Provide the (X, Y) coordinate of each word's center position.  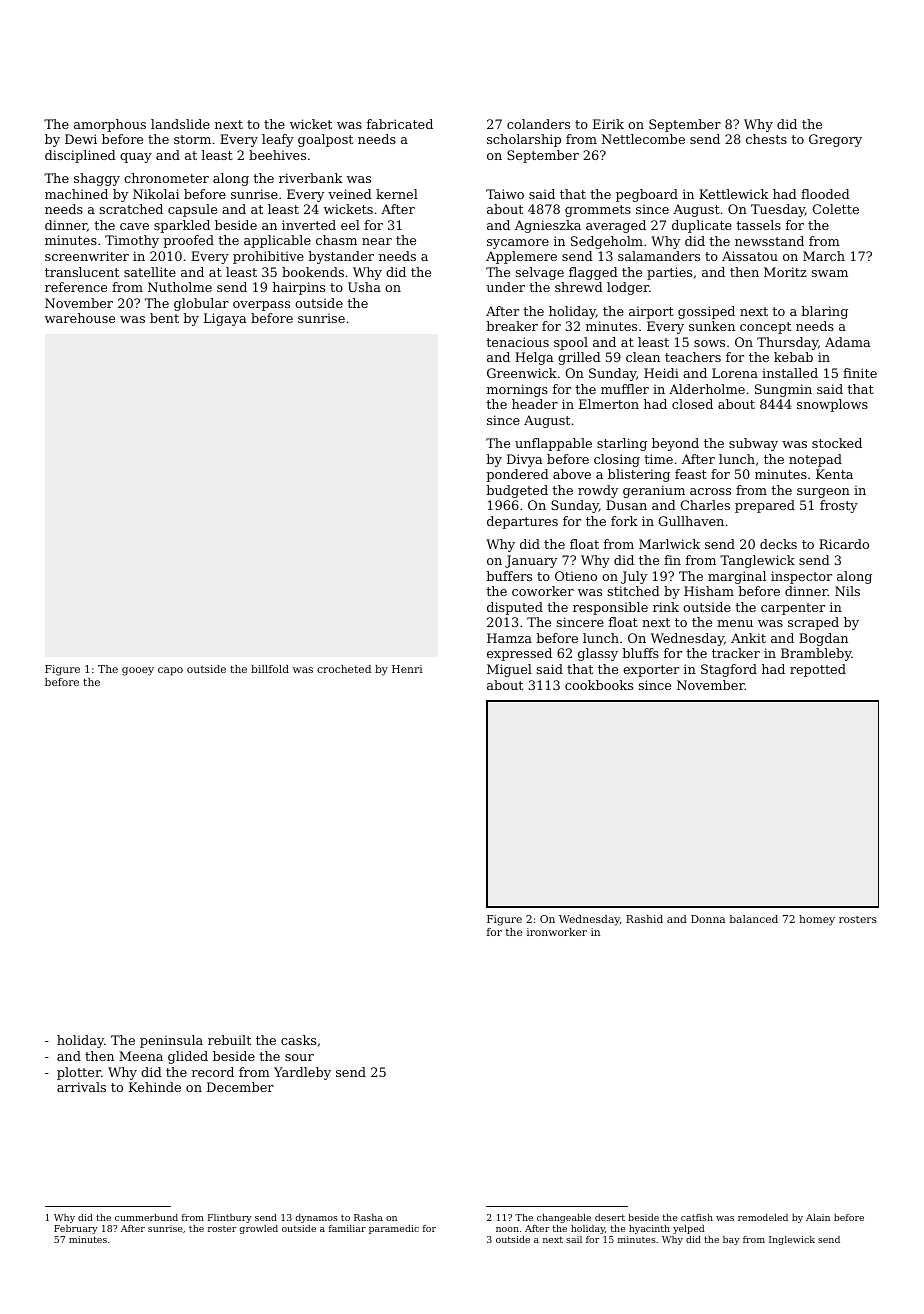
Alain (818, 1217)
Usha (364, 287)
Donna (708, 919)
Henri (407, 669)
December (240, 1087)
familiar (347, 1228)
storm (192, 139)
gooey (138, 671)
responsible (610, 608)
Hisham (709, 591)
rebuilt (229, 1040)
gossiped (706, 312)
